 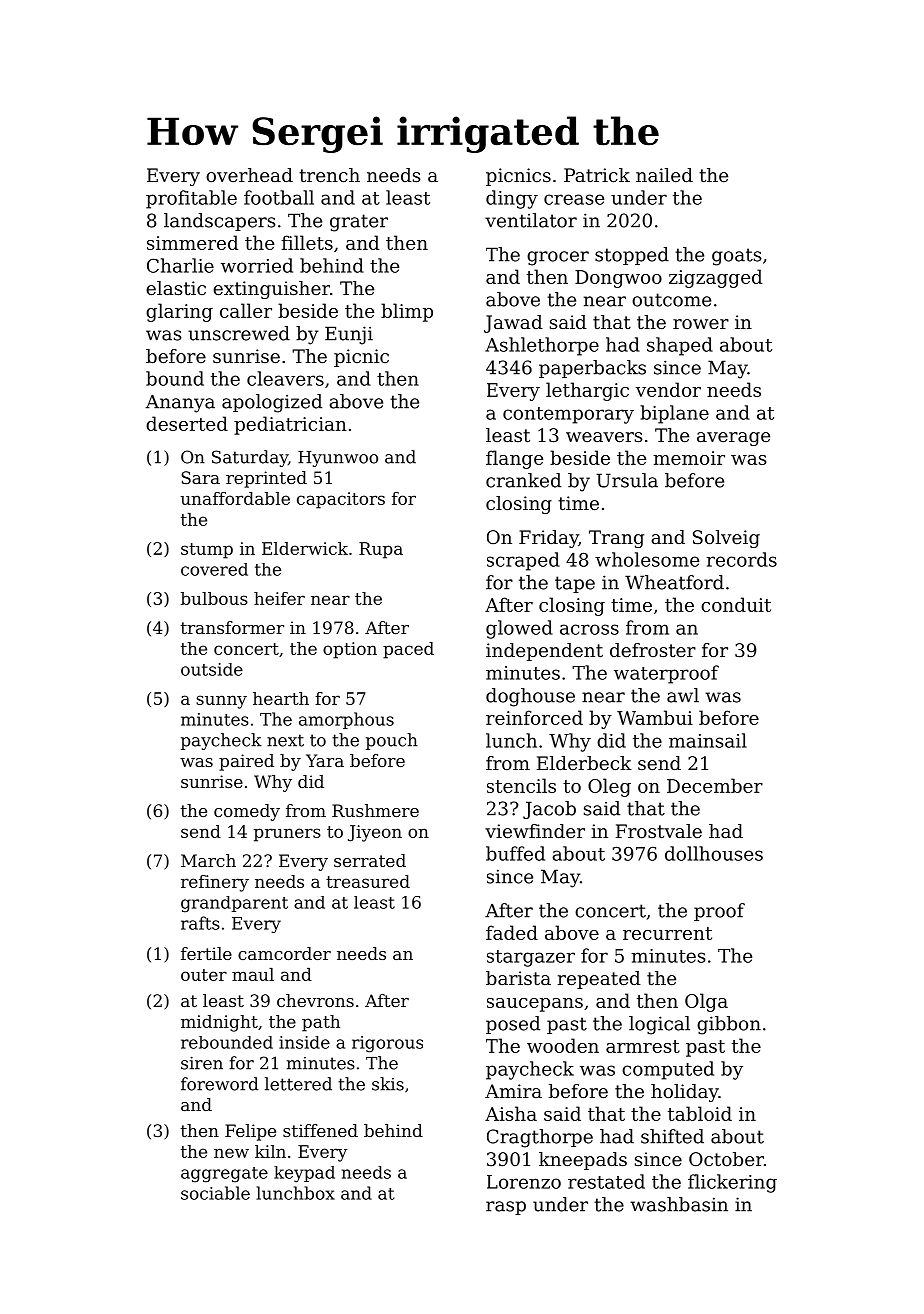 What do you see at coordinates (246, 310) in the image?
I see `caller` at bounding box center [246, 310].
